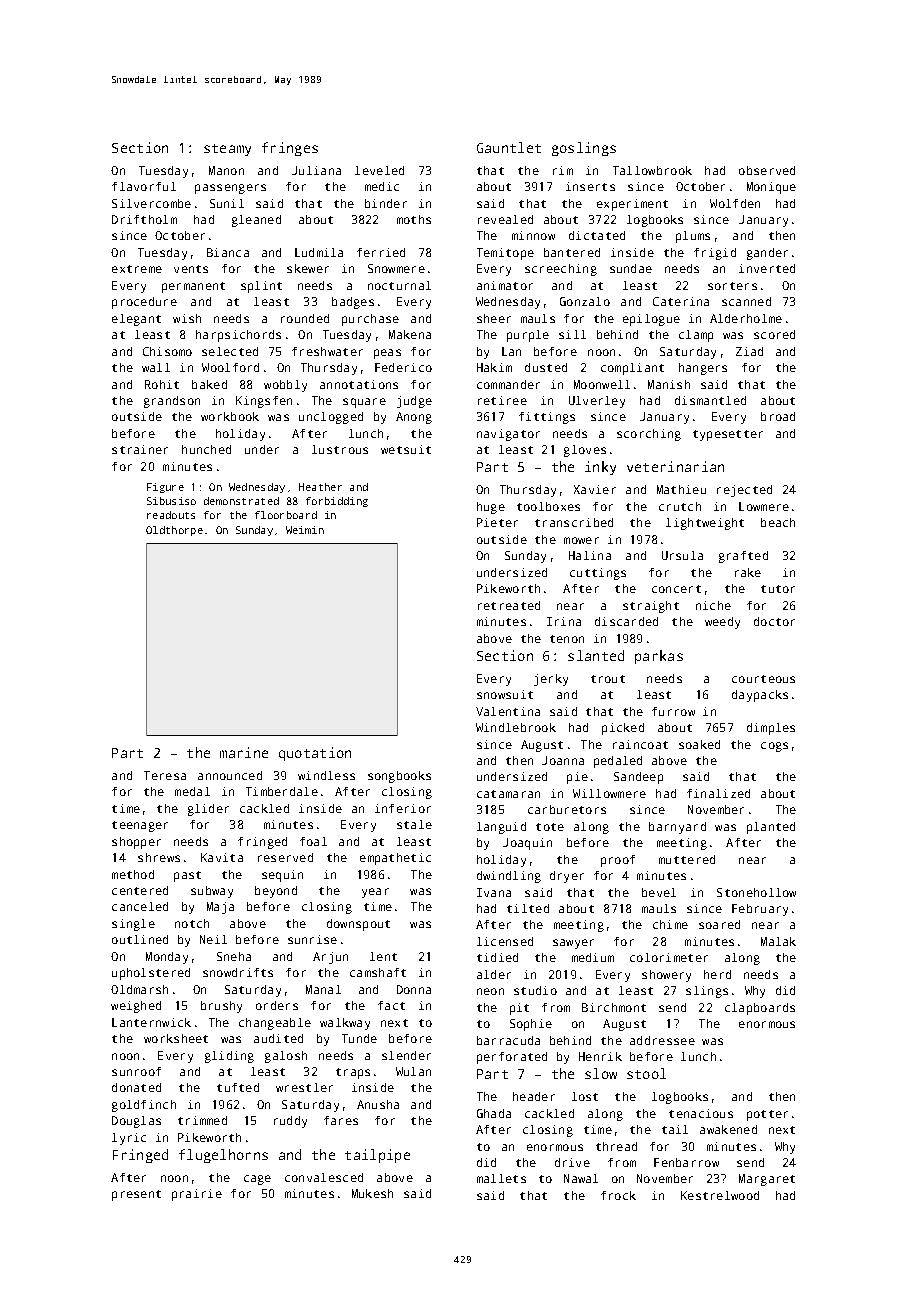  Describe the element at coordinates (686, 1162) in the screenshot. I see `Fenbarrow` at that location.
